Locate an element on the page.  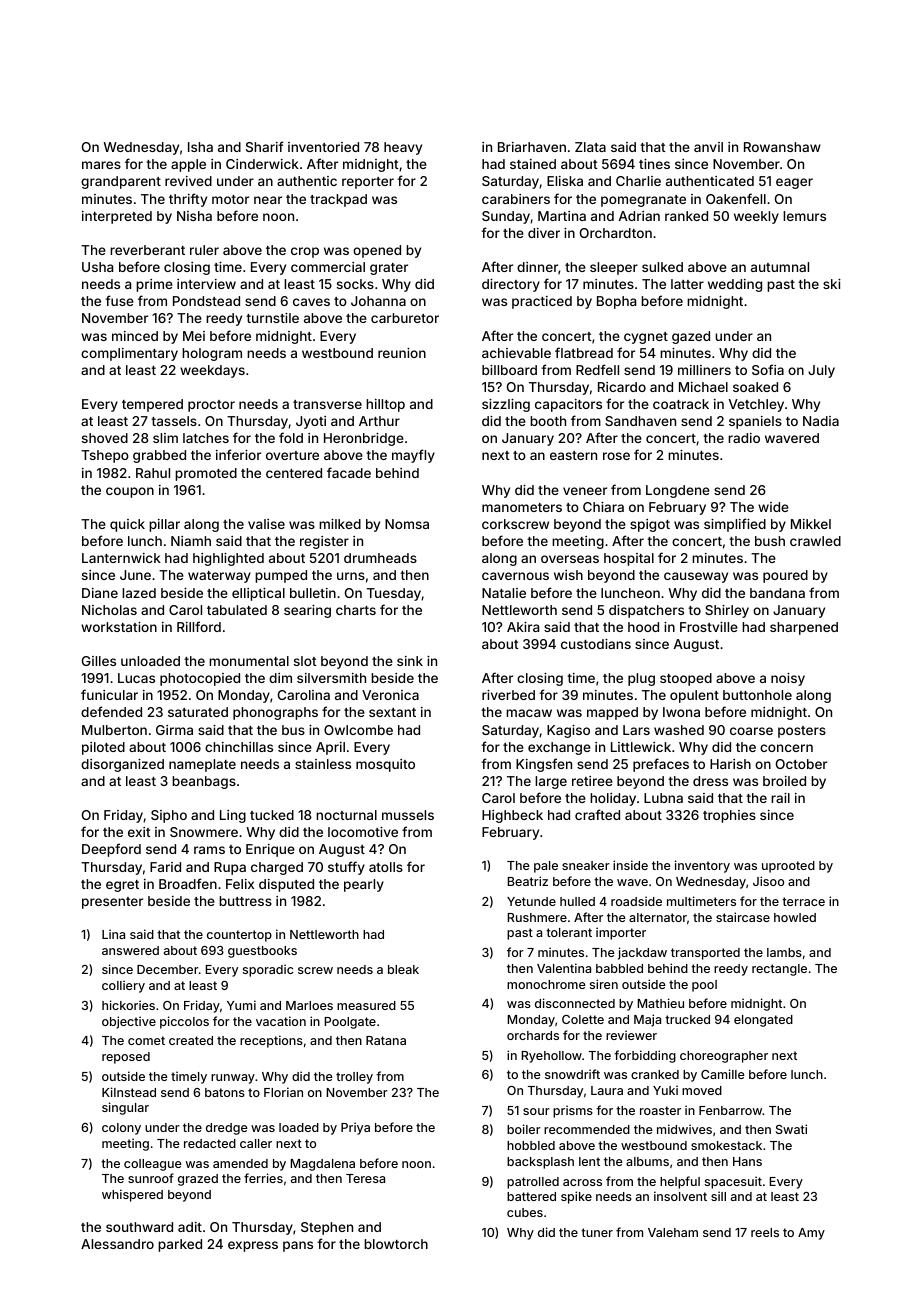
created is located at coordinates (191, 1040).
